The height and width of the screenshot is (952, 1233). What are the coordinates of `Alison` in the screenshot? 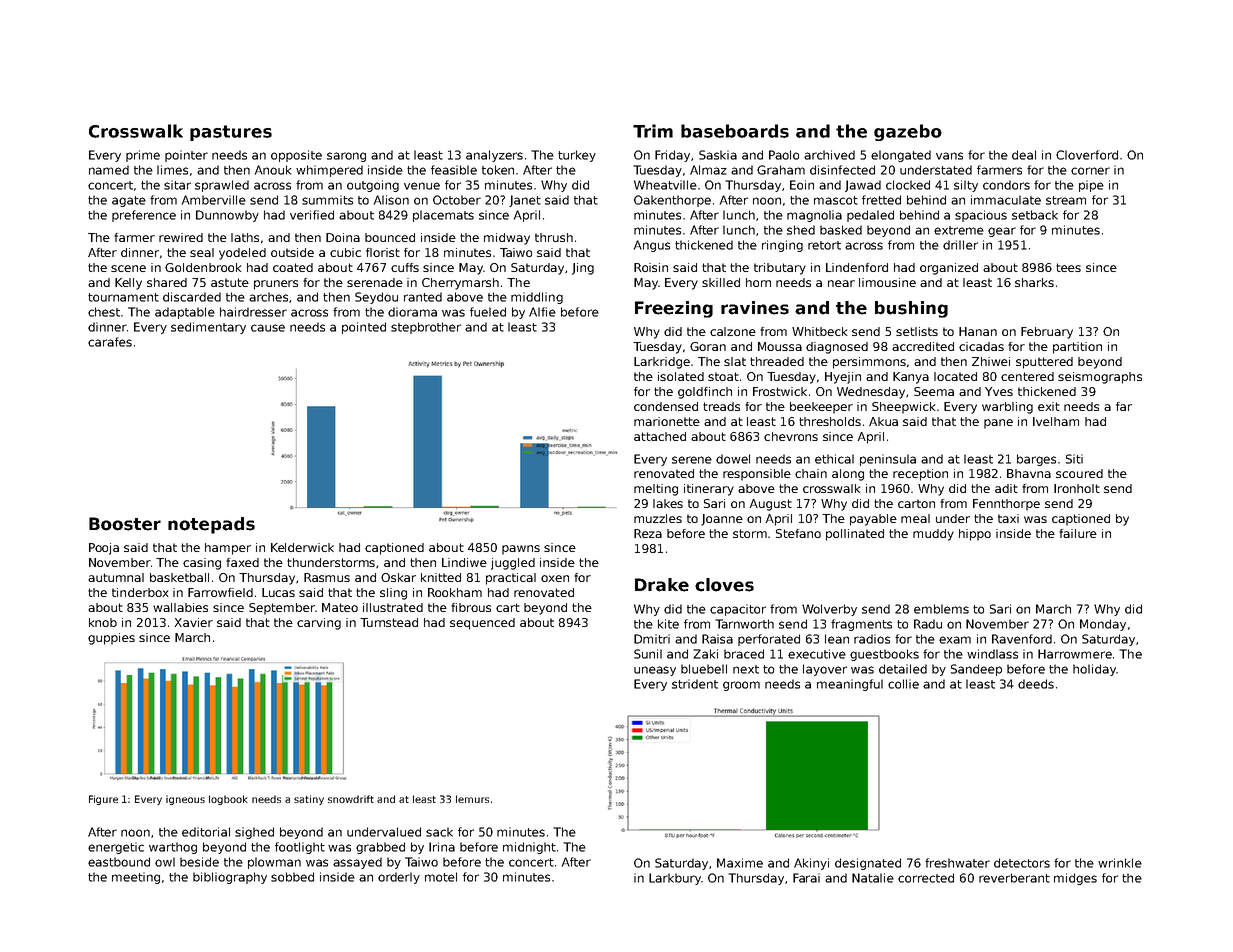 It's located at (391, 200).
